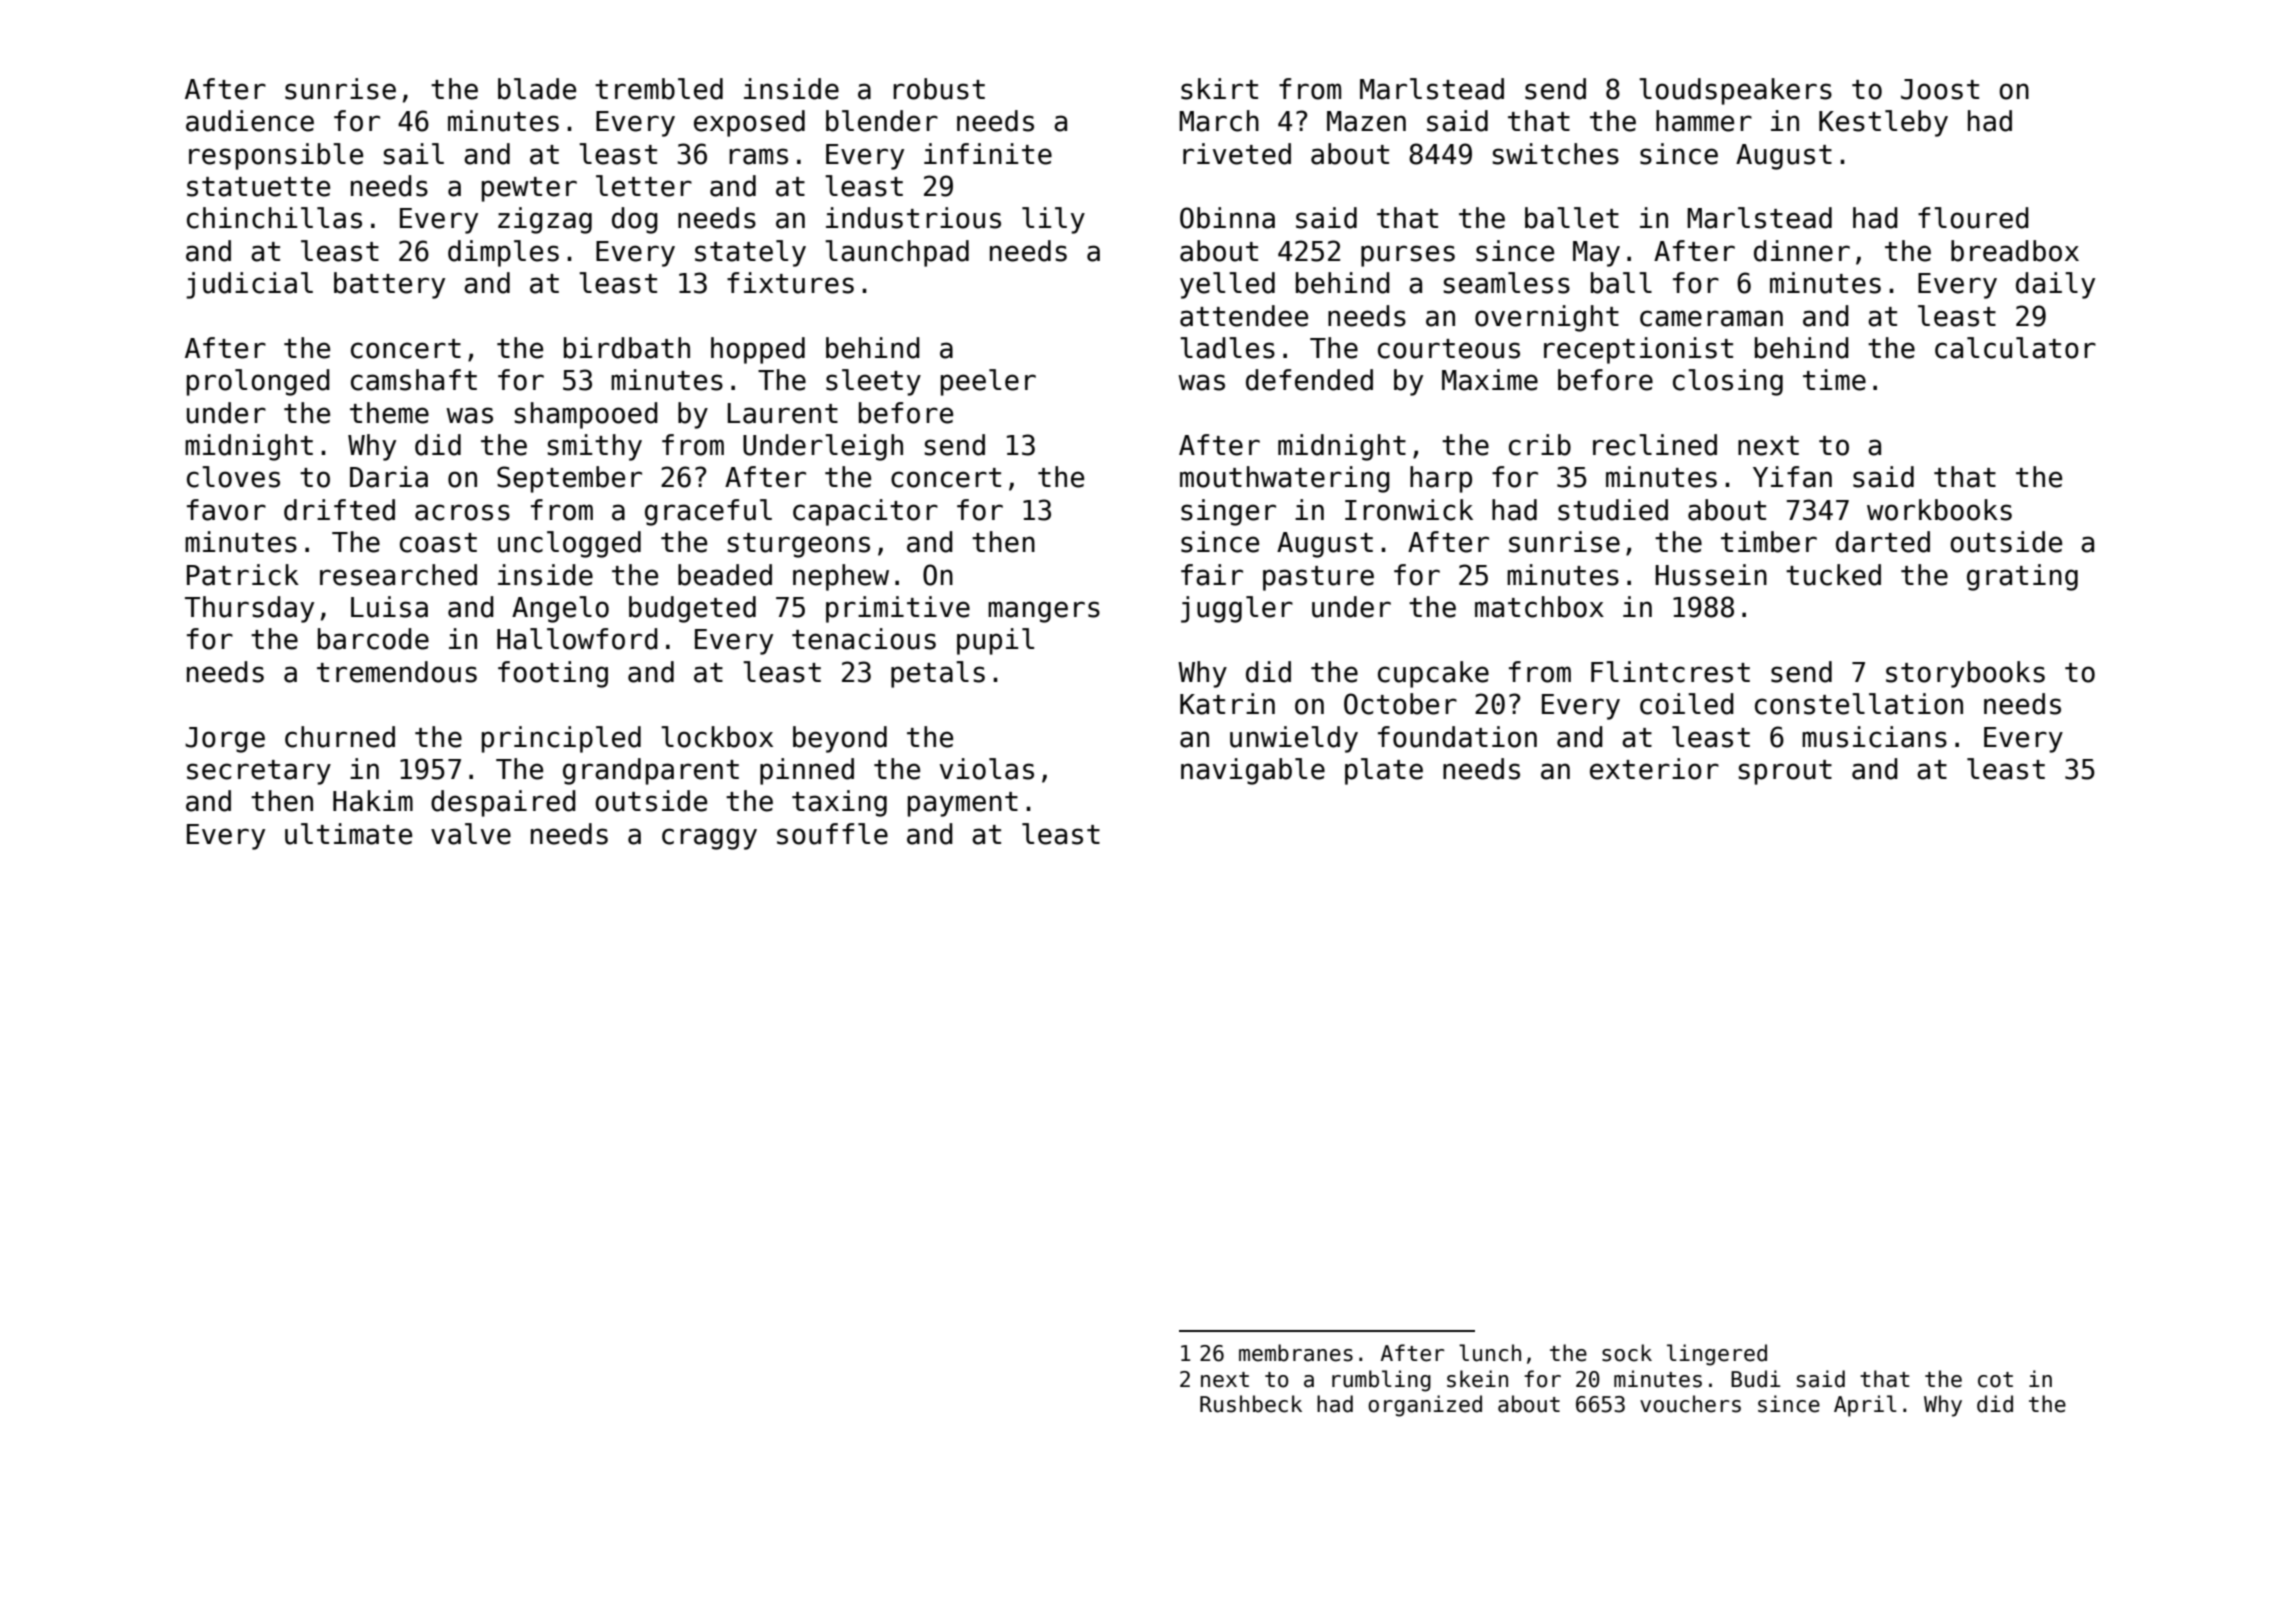 The width and height of the image is (2292, 1620). Describe the element at coordinates (1785, 772) in the image. I see `sprout` at that location.
